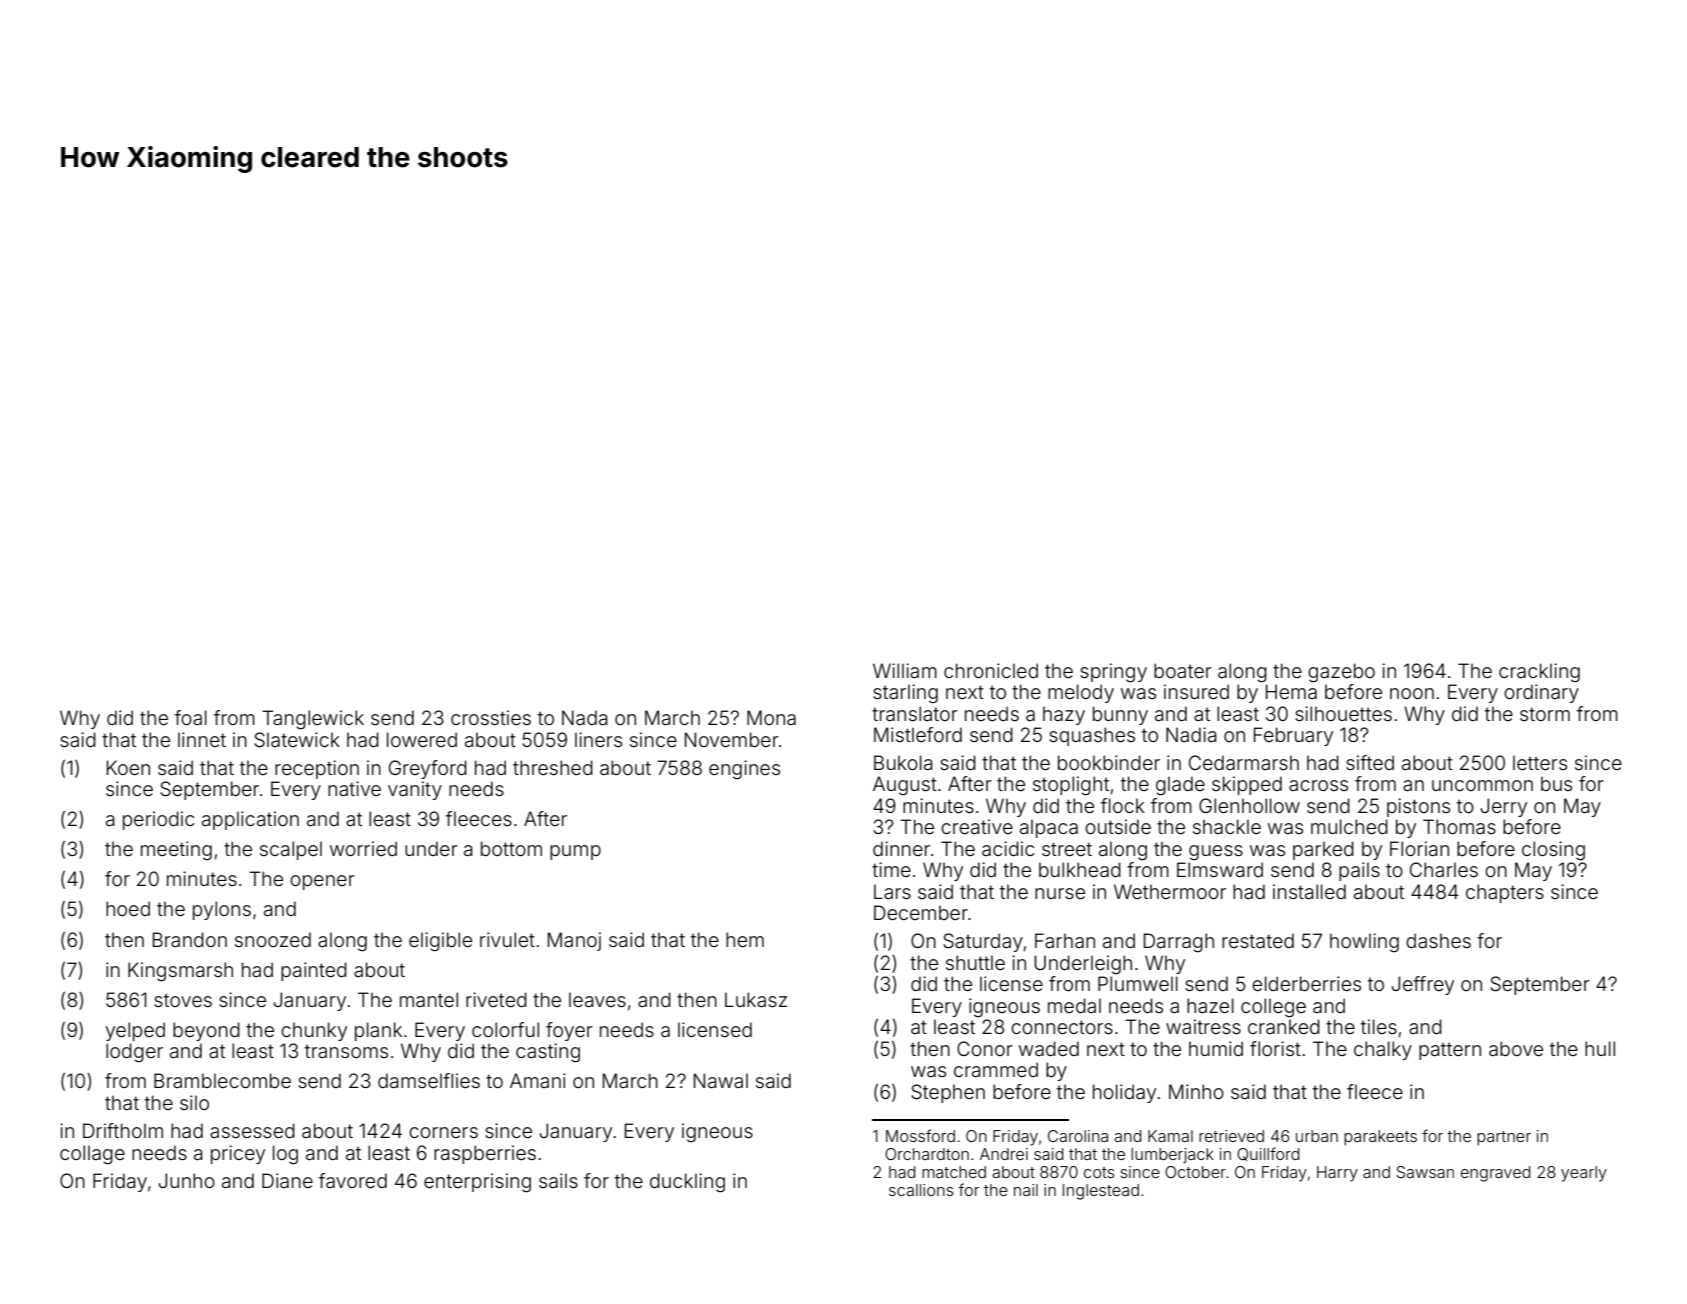 This screenshot has width=1687, height=1304. Describe the element at coordinates (1337, 1174) in the screenshot. I see `Harry` at that location.
